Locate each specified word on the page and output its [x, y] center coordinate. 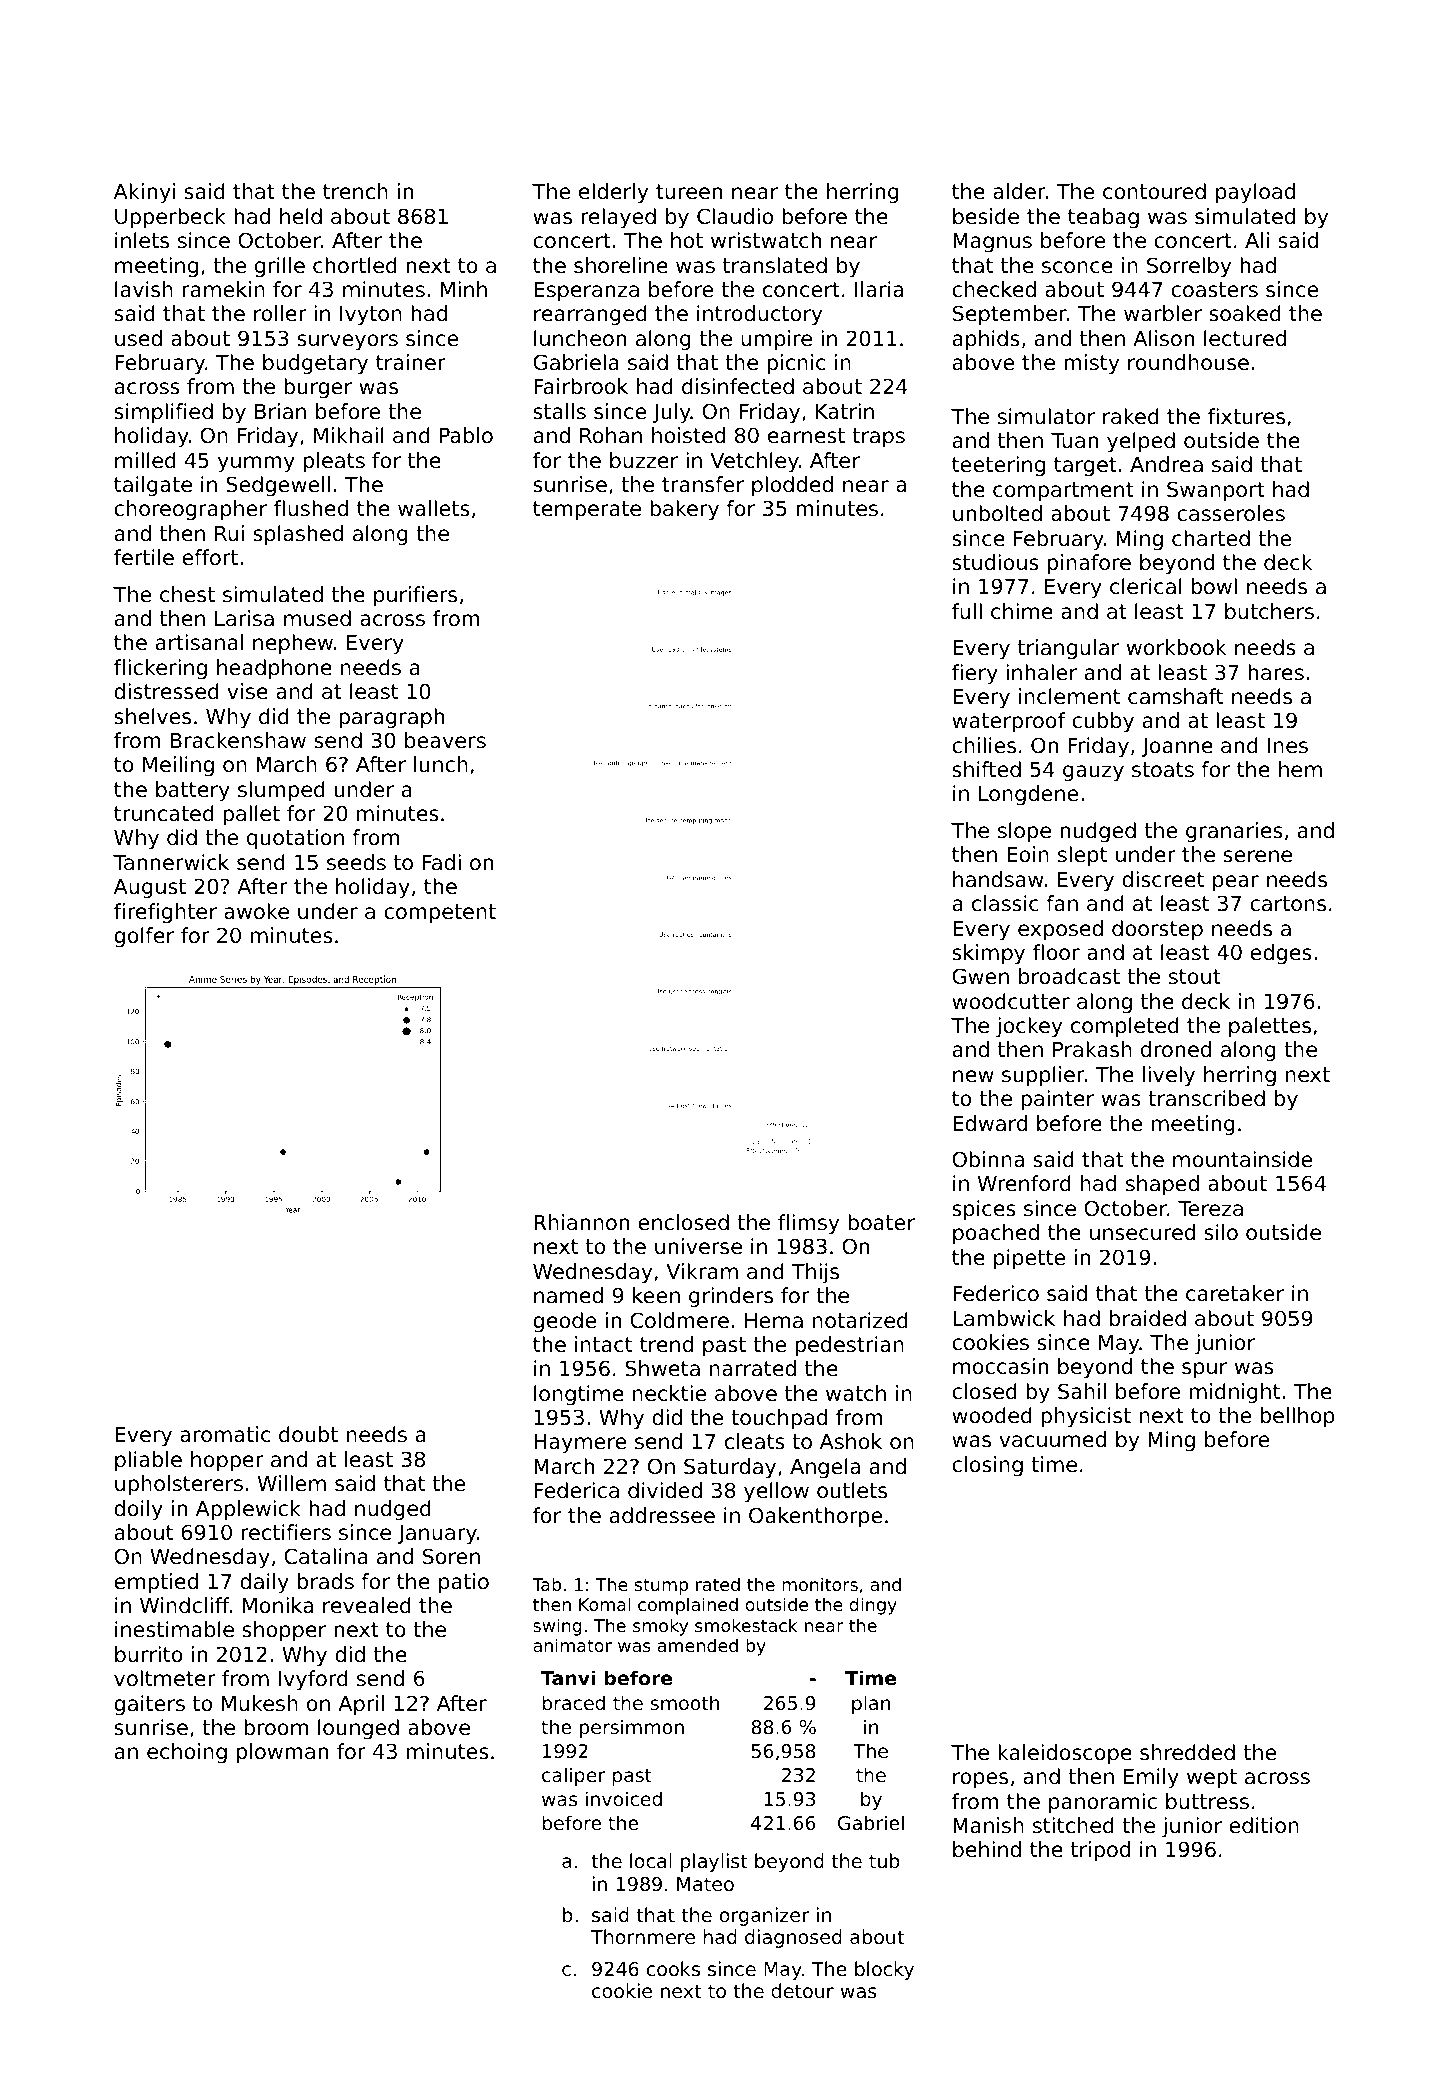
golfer [144, 937]
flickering [160, 669]
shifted [986, 769]
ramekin [223, 289]
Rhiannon [581, 1222]
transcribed [1206, 1098]
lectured [1245, 338]
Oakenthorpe [815, 1517]
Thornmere [643, 1936]
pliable [148, 1461]
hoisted [688, 435]
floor [1056, 952]
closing [987, 1466]
